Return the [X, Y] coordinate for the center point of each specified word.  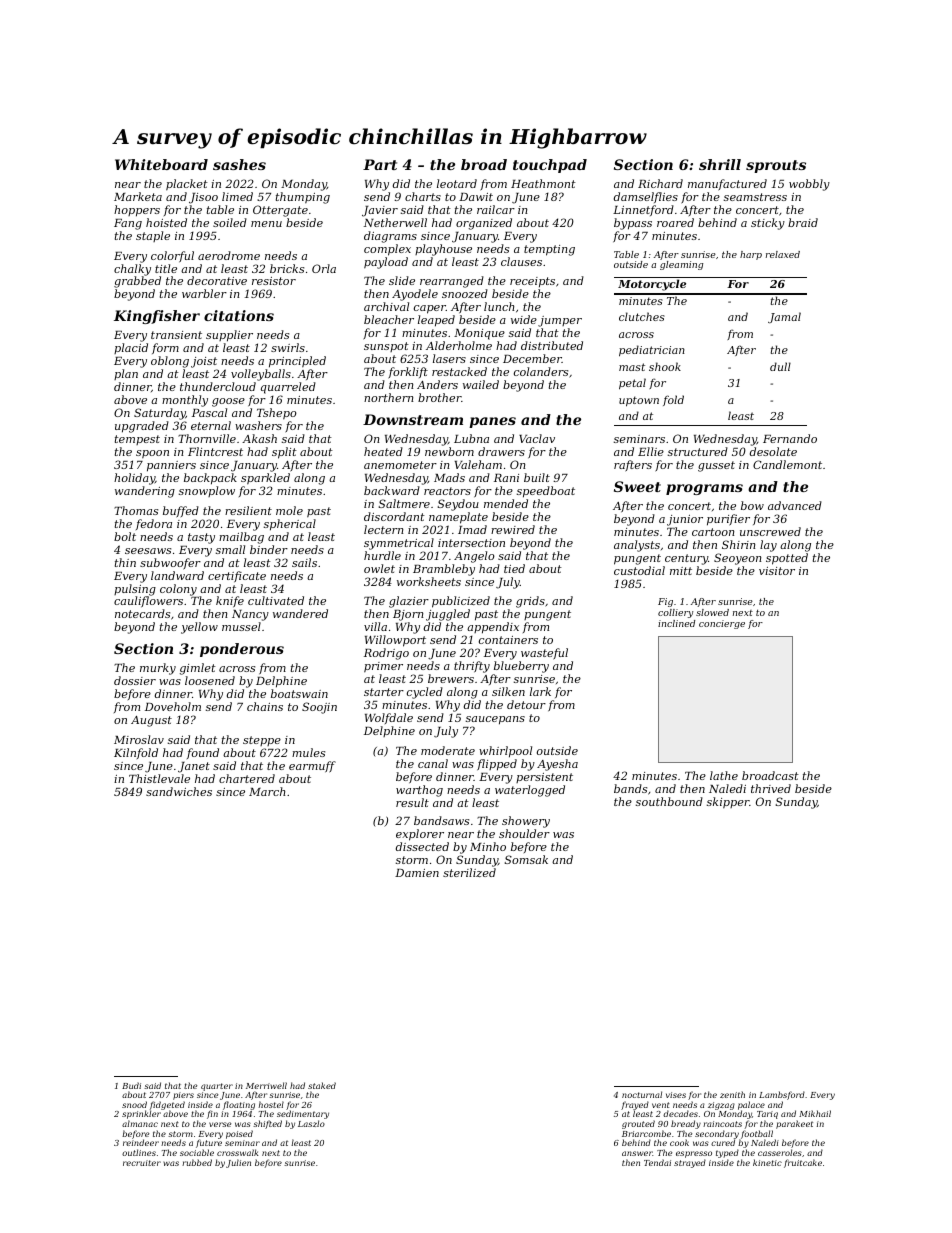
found [203, 753]
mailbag [241, 538]
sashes [239, 164]
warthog [419, 791]
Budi [131, 1085]
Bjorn [408, 615]
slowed [712, 612]
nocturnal [642, 1094]
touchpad [550, 166]
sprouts [776, 166]
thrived [771, 788]
